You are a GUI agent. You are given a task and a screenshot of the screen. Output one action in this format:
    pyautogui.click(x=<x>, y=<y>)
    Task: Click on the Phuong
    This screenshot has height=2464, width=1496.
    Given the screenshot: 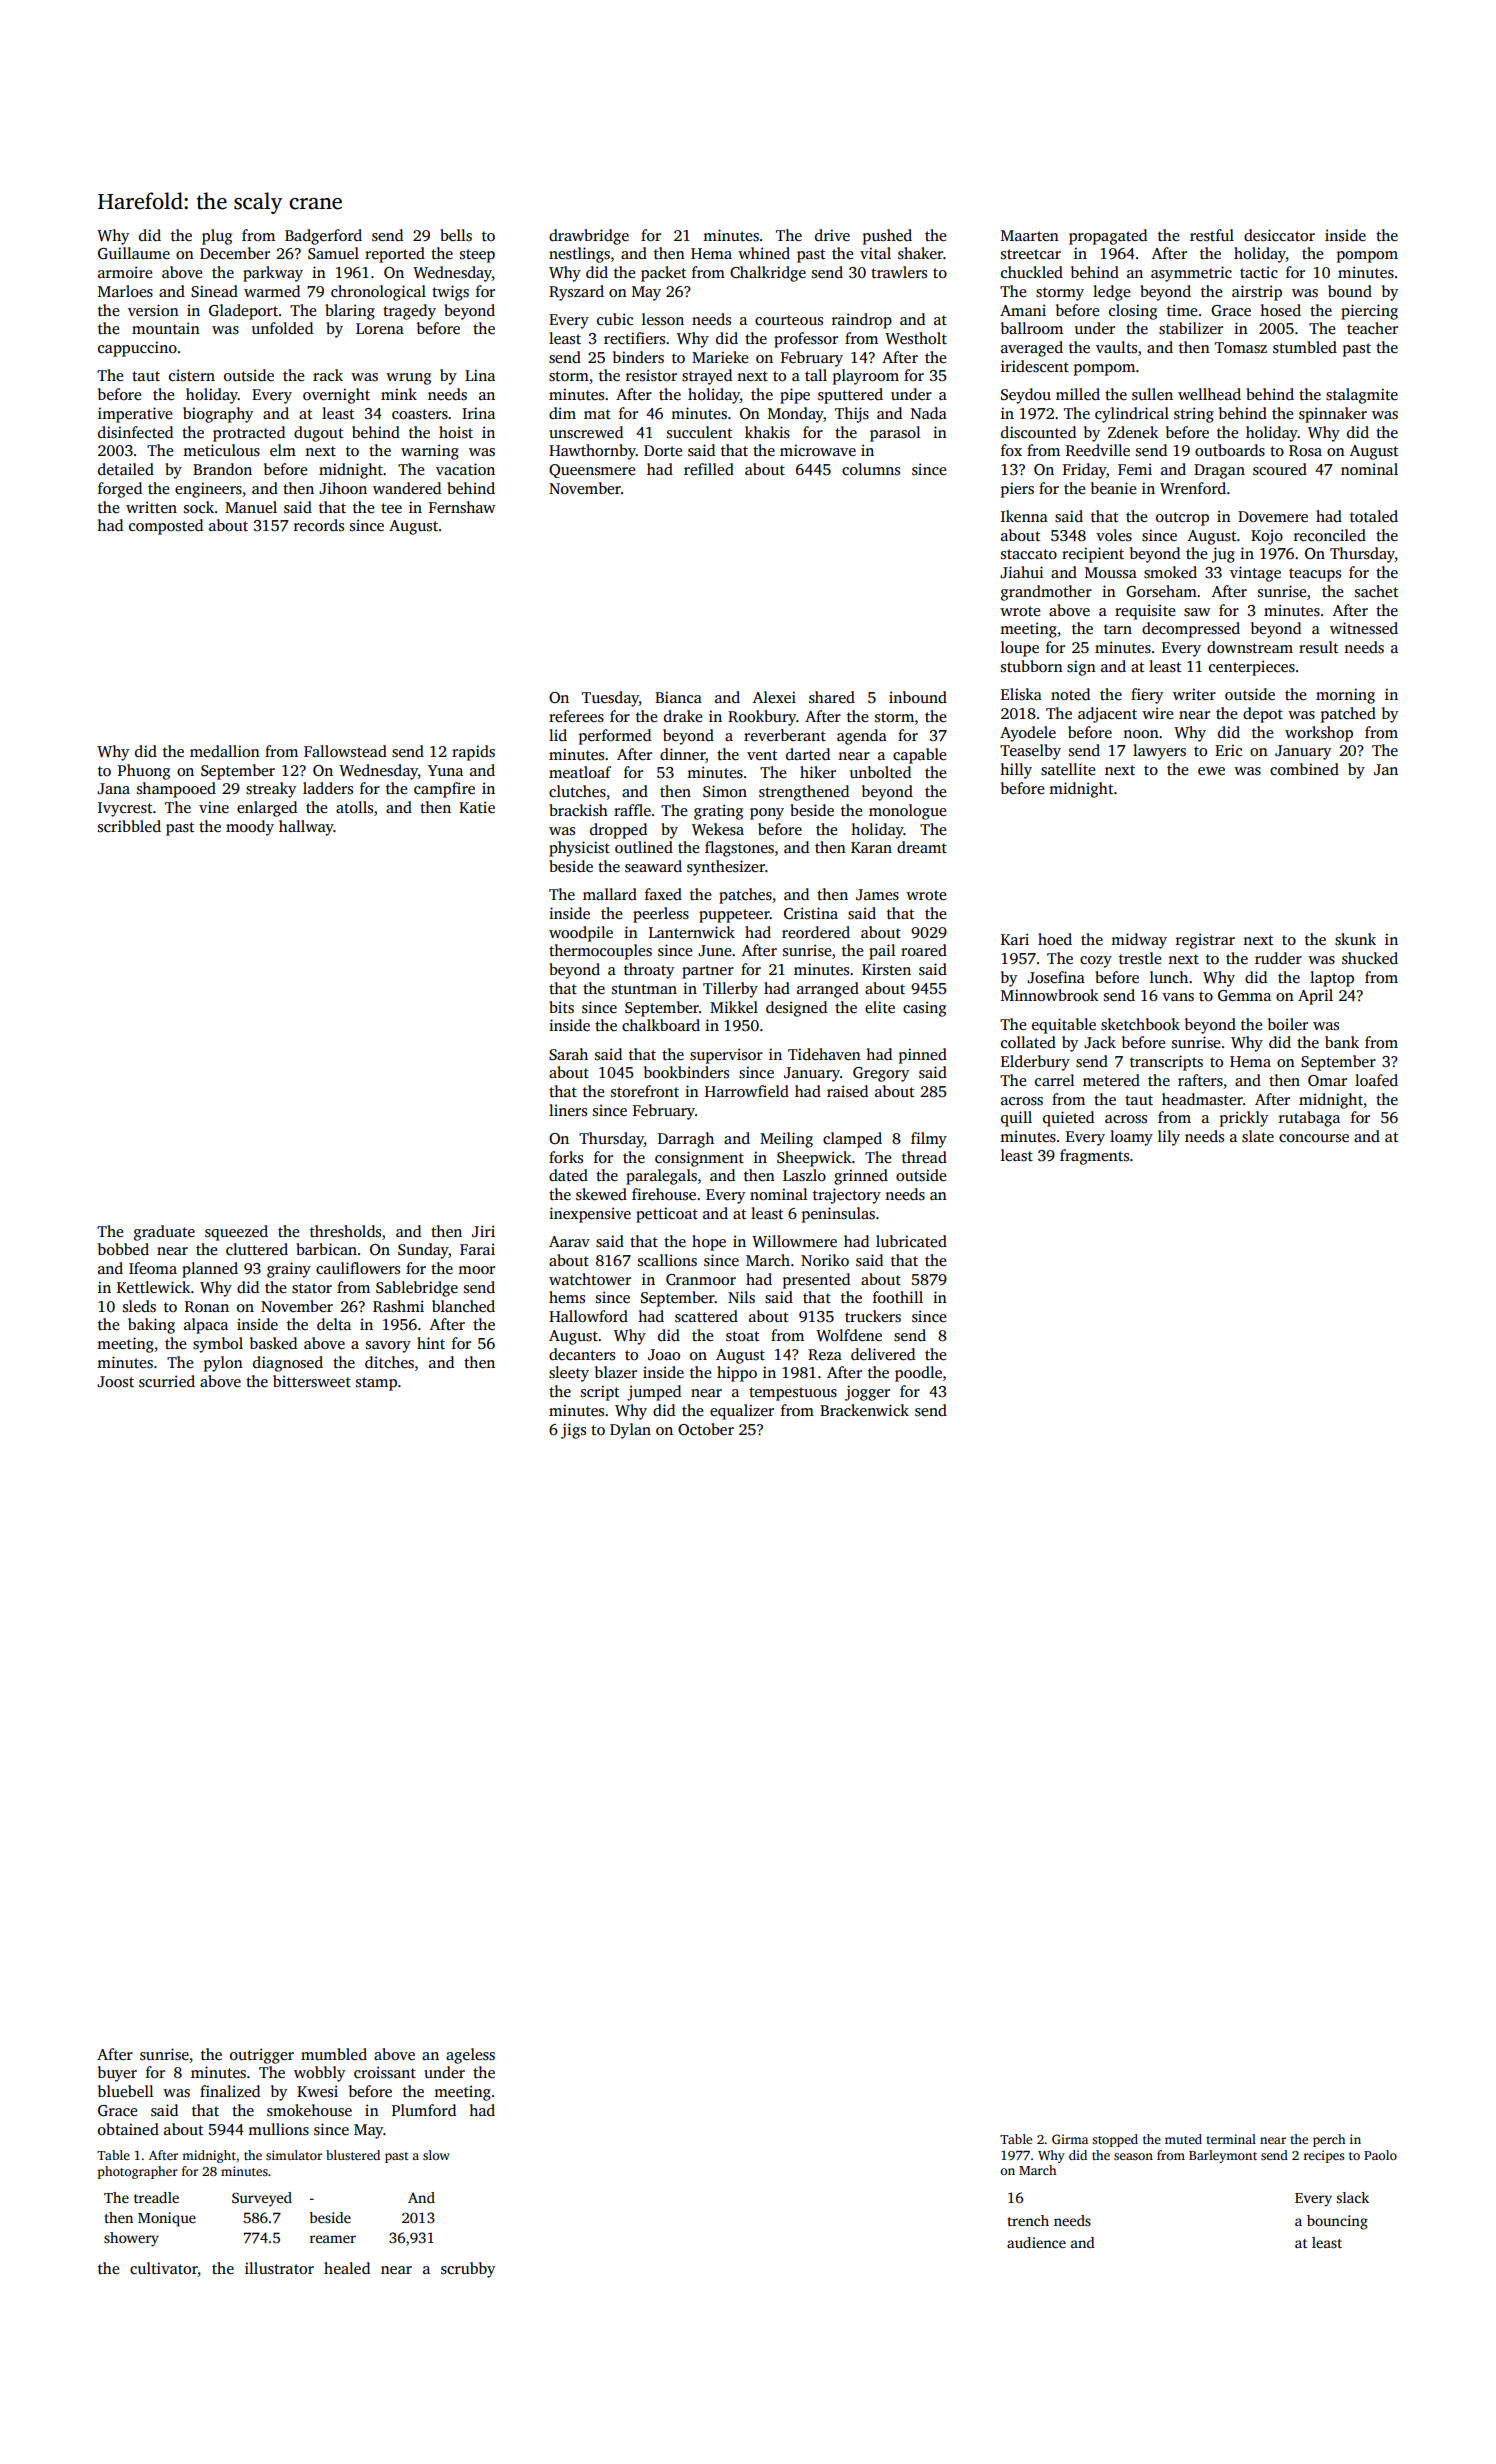 What is the action you would take?
    pyautogui.click(x=144, y=772)
